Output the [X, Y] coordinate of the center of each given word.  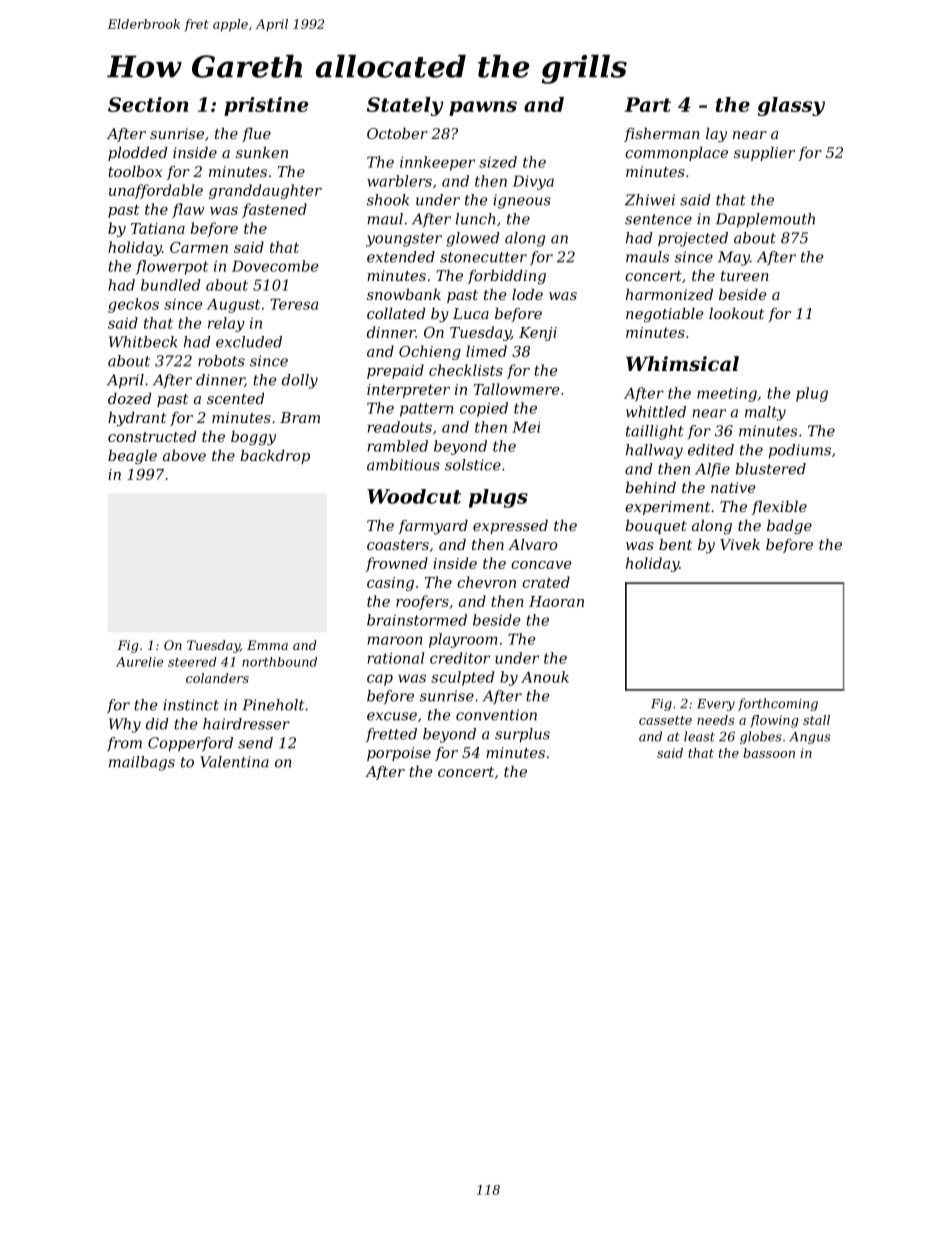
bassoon [769, 753]
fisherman [662, 135]
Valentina [234, 762]
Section [148, 104]
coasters [398, 545]
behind [650, 487]
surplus [522, 735]
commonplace [676, 154]
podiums [800, 451]
